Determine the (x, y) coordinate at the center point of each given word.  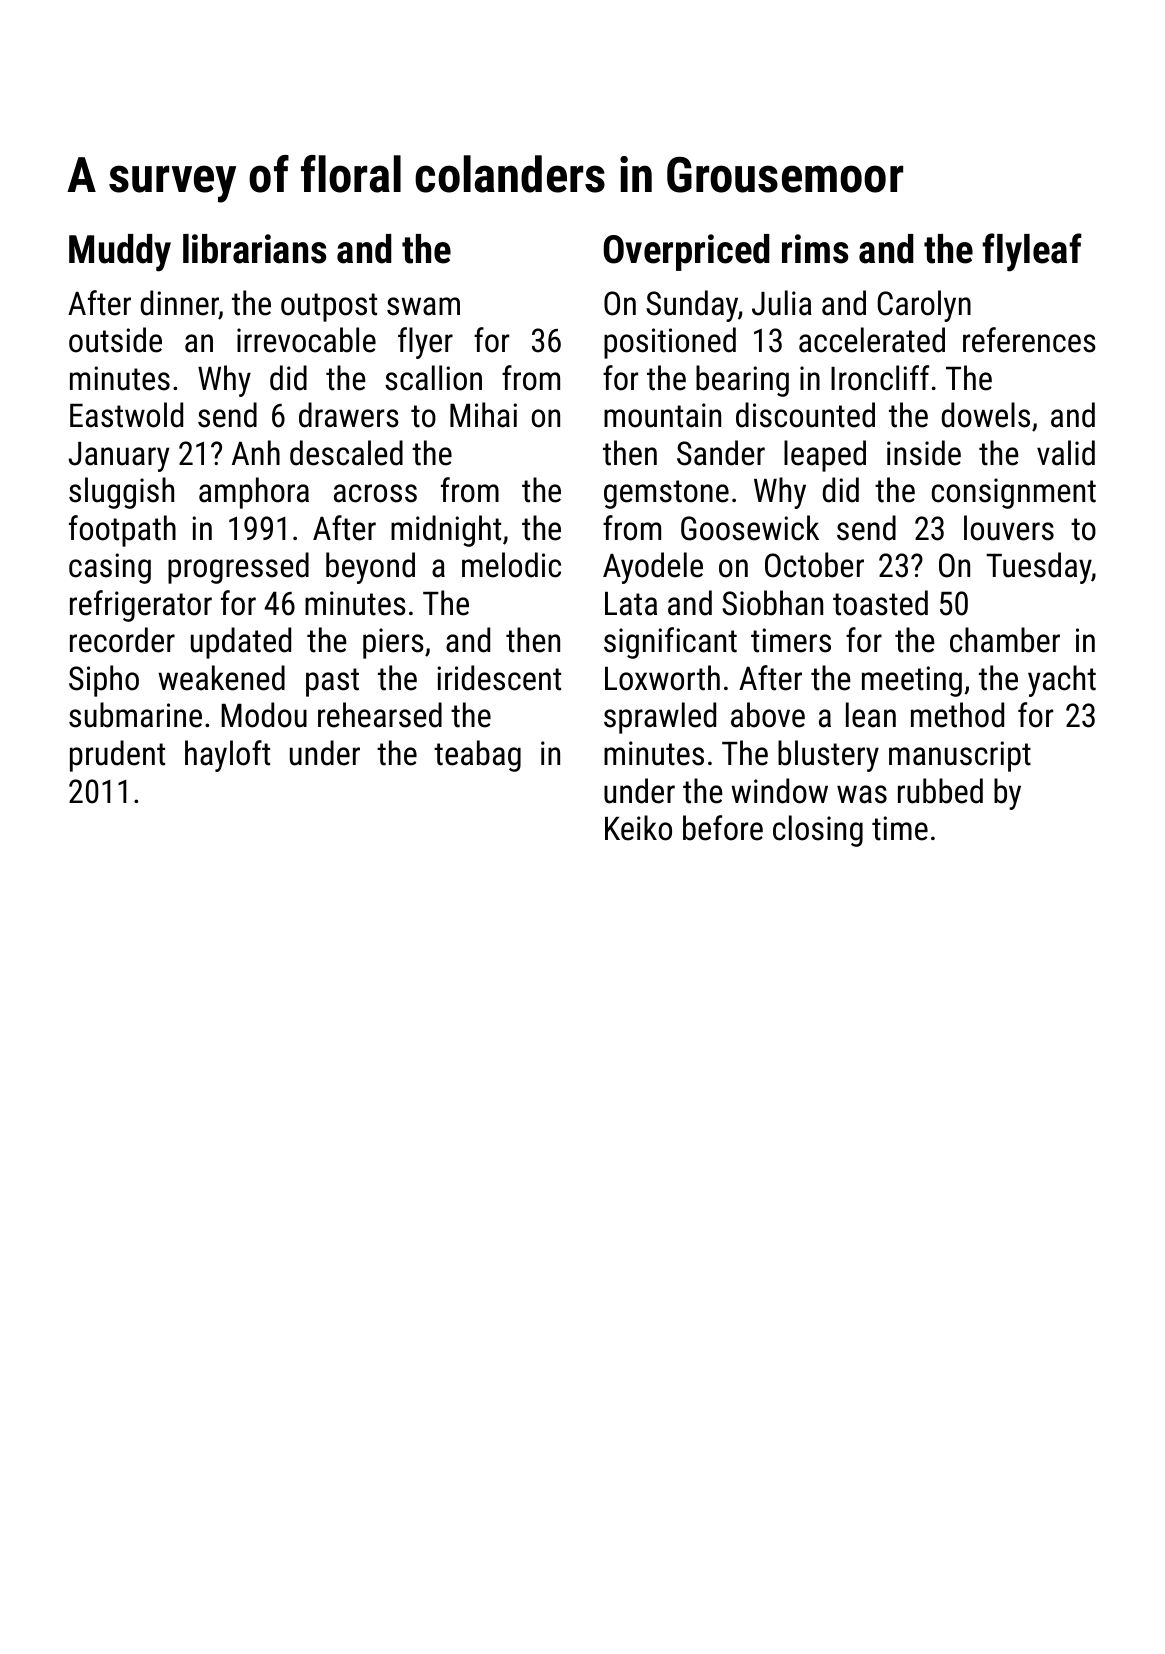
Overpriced (686, 252)
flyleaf (1032, 252)
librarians (254, 249)
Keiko (638, 828)
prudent (117, 756)
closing (818, 831)
